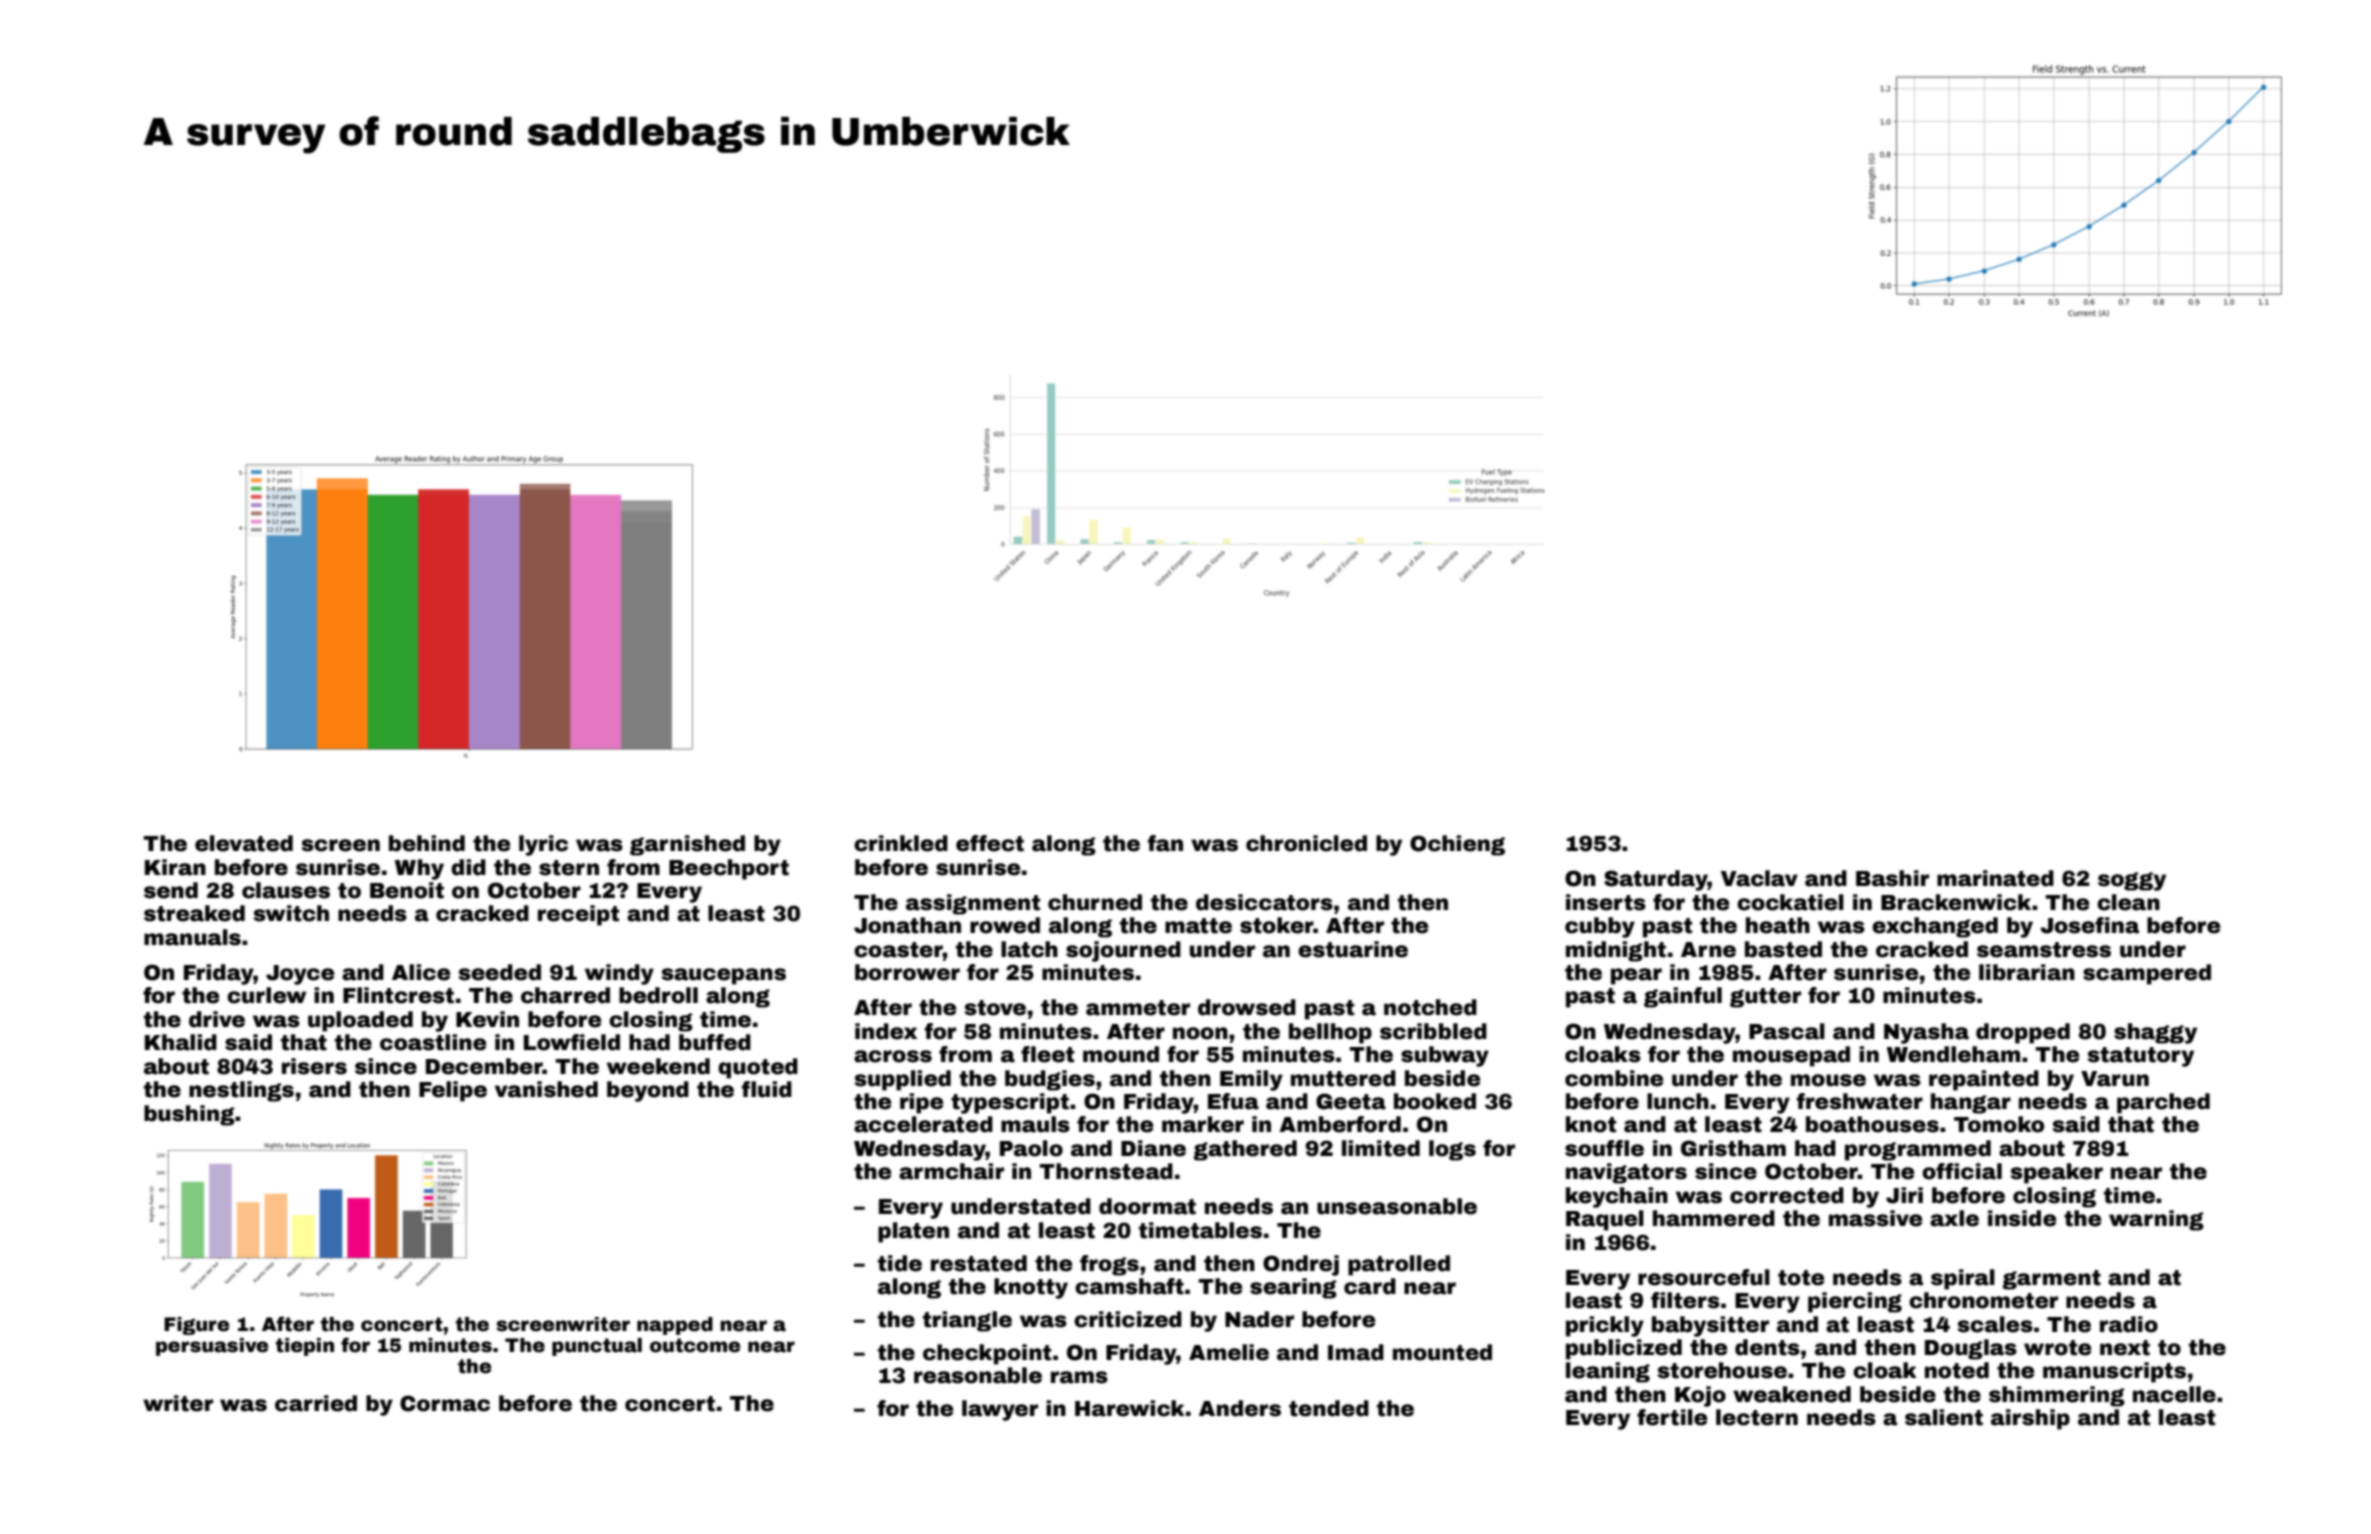 This page has height=1534, width=2371. What do you see at coordinates (1306, 843) in the page?
I see `chronicled` at bounding box center [1306, 843].
